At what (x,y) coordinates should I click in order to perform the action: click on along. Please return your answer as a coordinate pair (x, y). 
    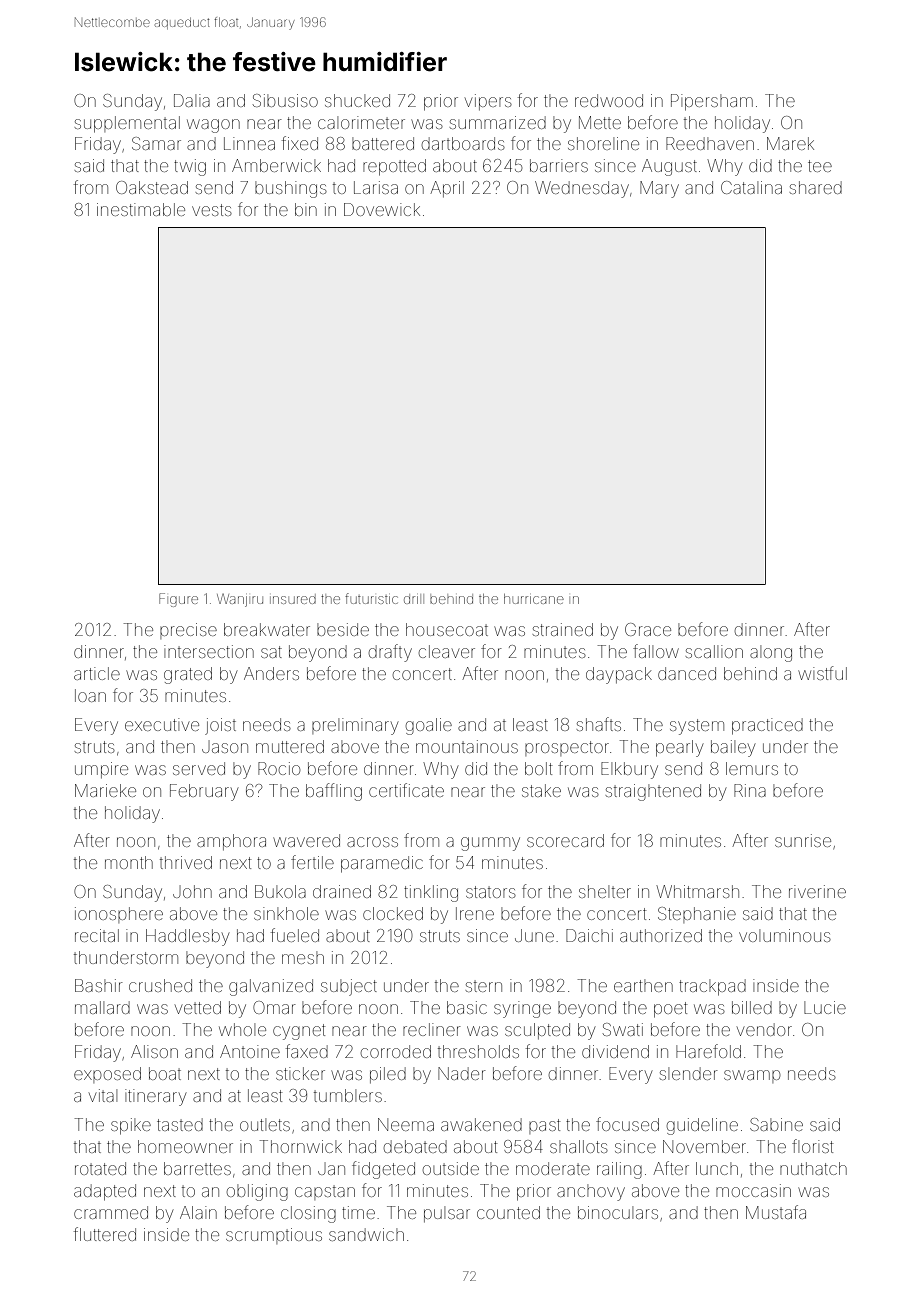
    Looking at the image, I should click on (771, 653).
